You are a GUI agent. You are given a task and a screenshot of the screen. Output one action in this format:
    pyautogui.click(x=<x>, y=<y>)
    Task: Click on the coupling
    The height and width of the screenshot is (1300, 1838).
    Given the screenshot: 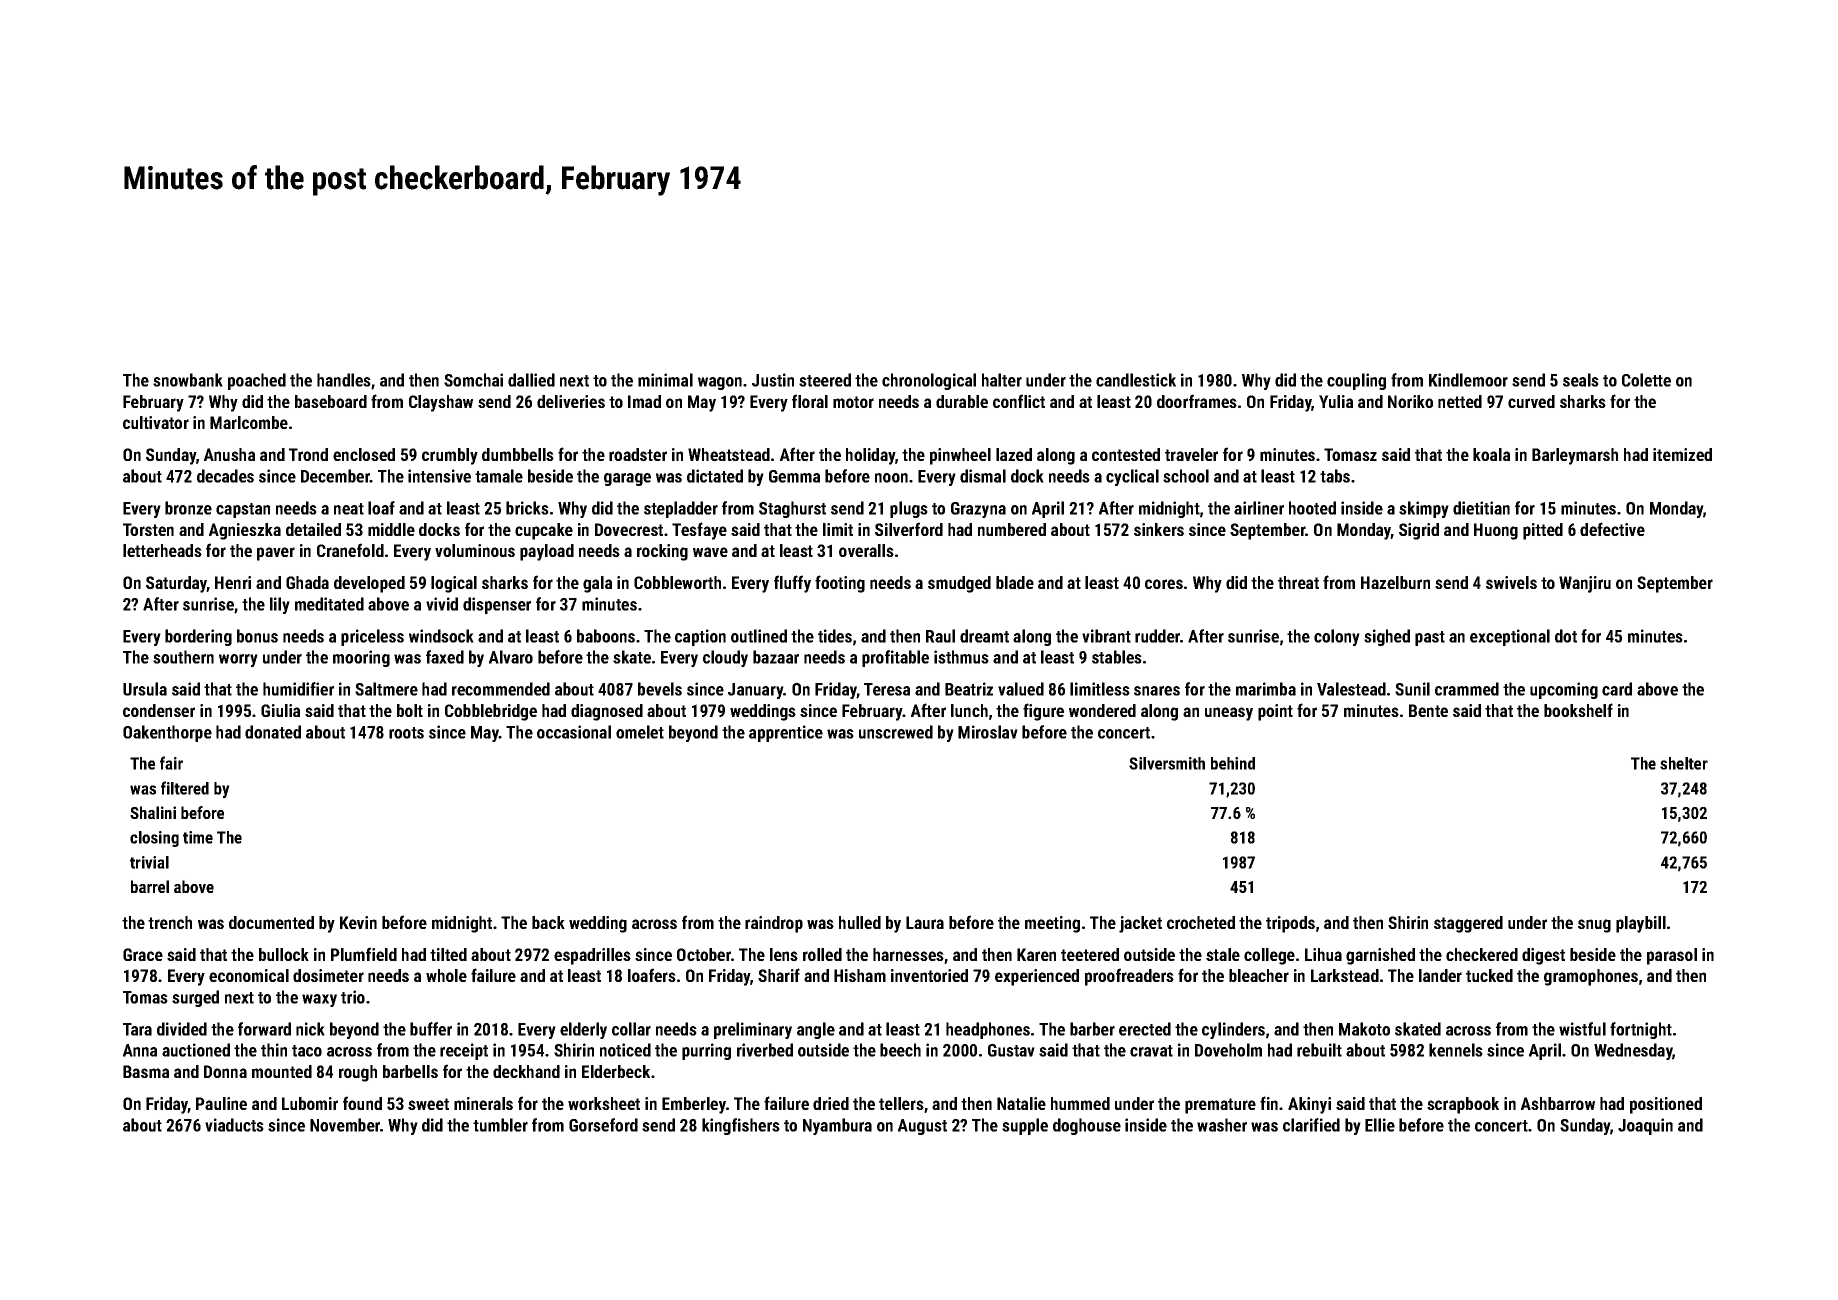 What is the action you would take?
    pyautogui.click(x=1356, y=381)
